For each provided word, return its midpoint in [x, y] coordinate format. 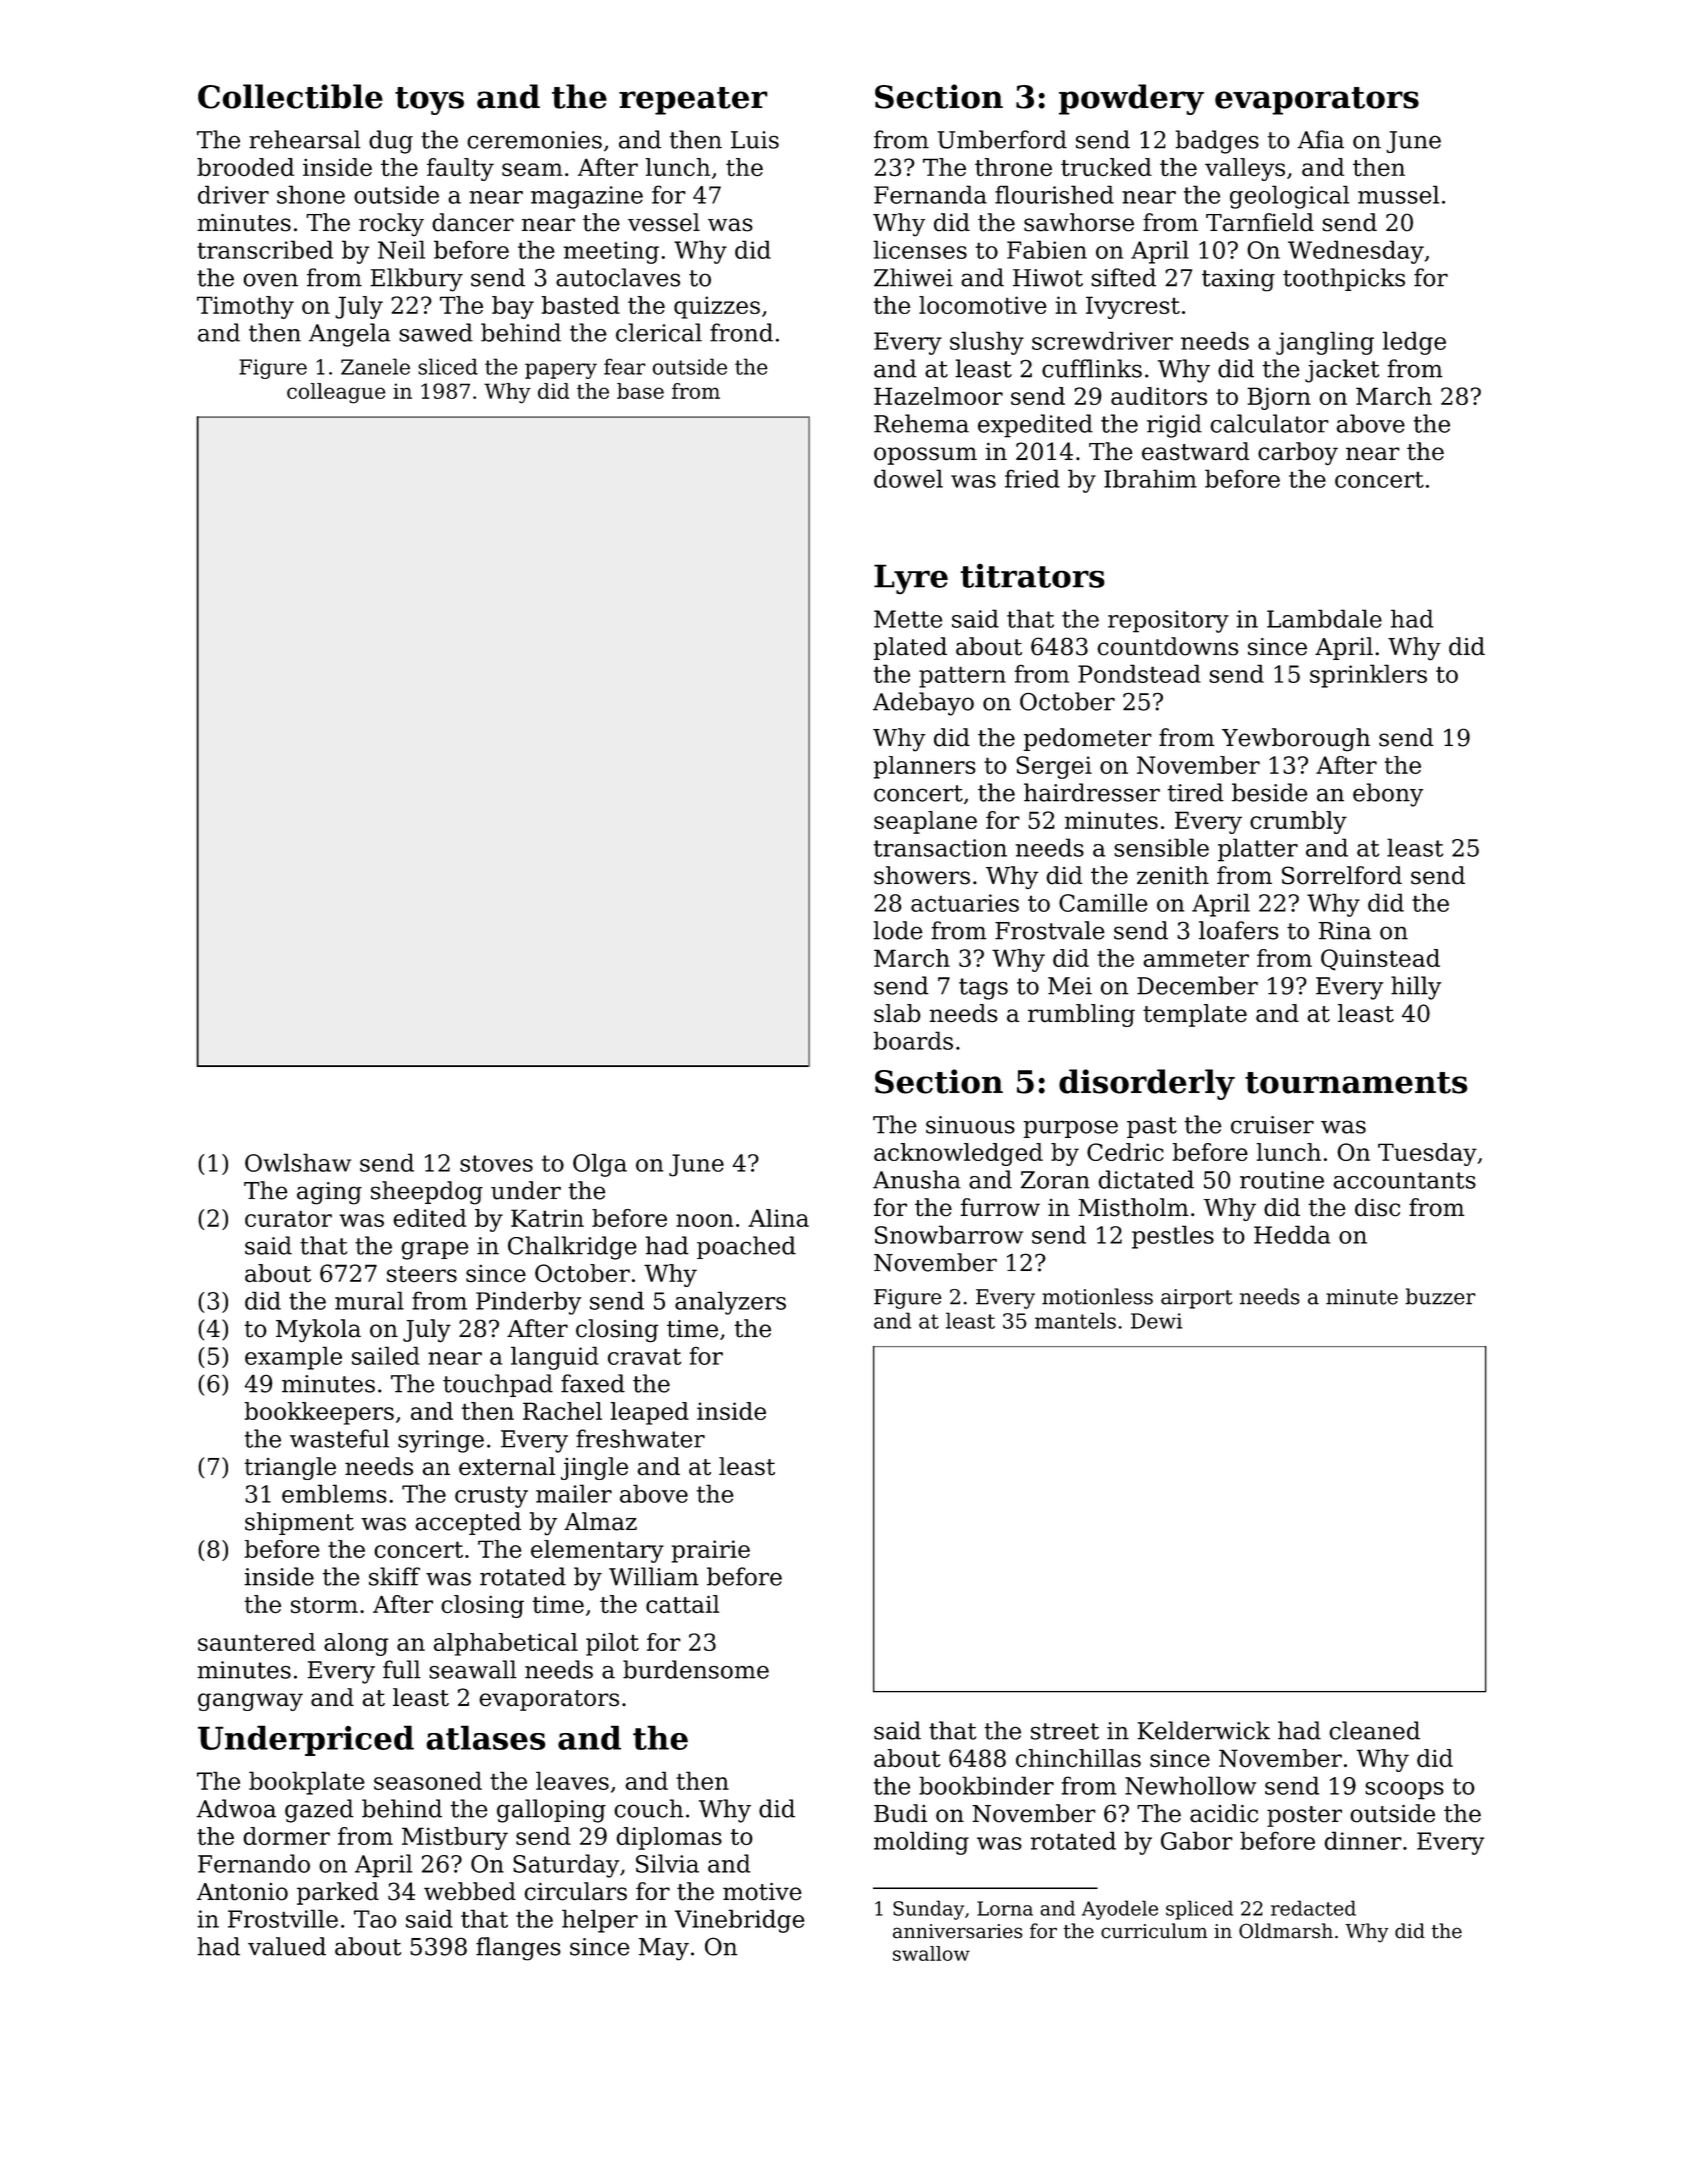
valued [287, 1946]
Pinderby [528, 1303]
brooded [245, 167]
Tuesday [1427, 1154]
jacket [1342, 371]
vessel [664, 222]
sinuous [970, 1125]
